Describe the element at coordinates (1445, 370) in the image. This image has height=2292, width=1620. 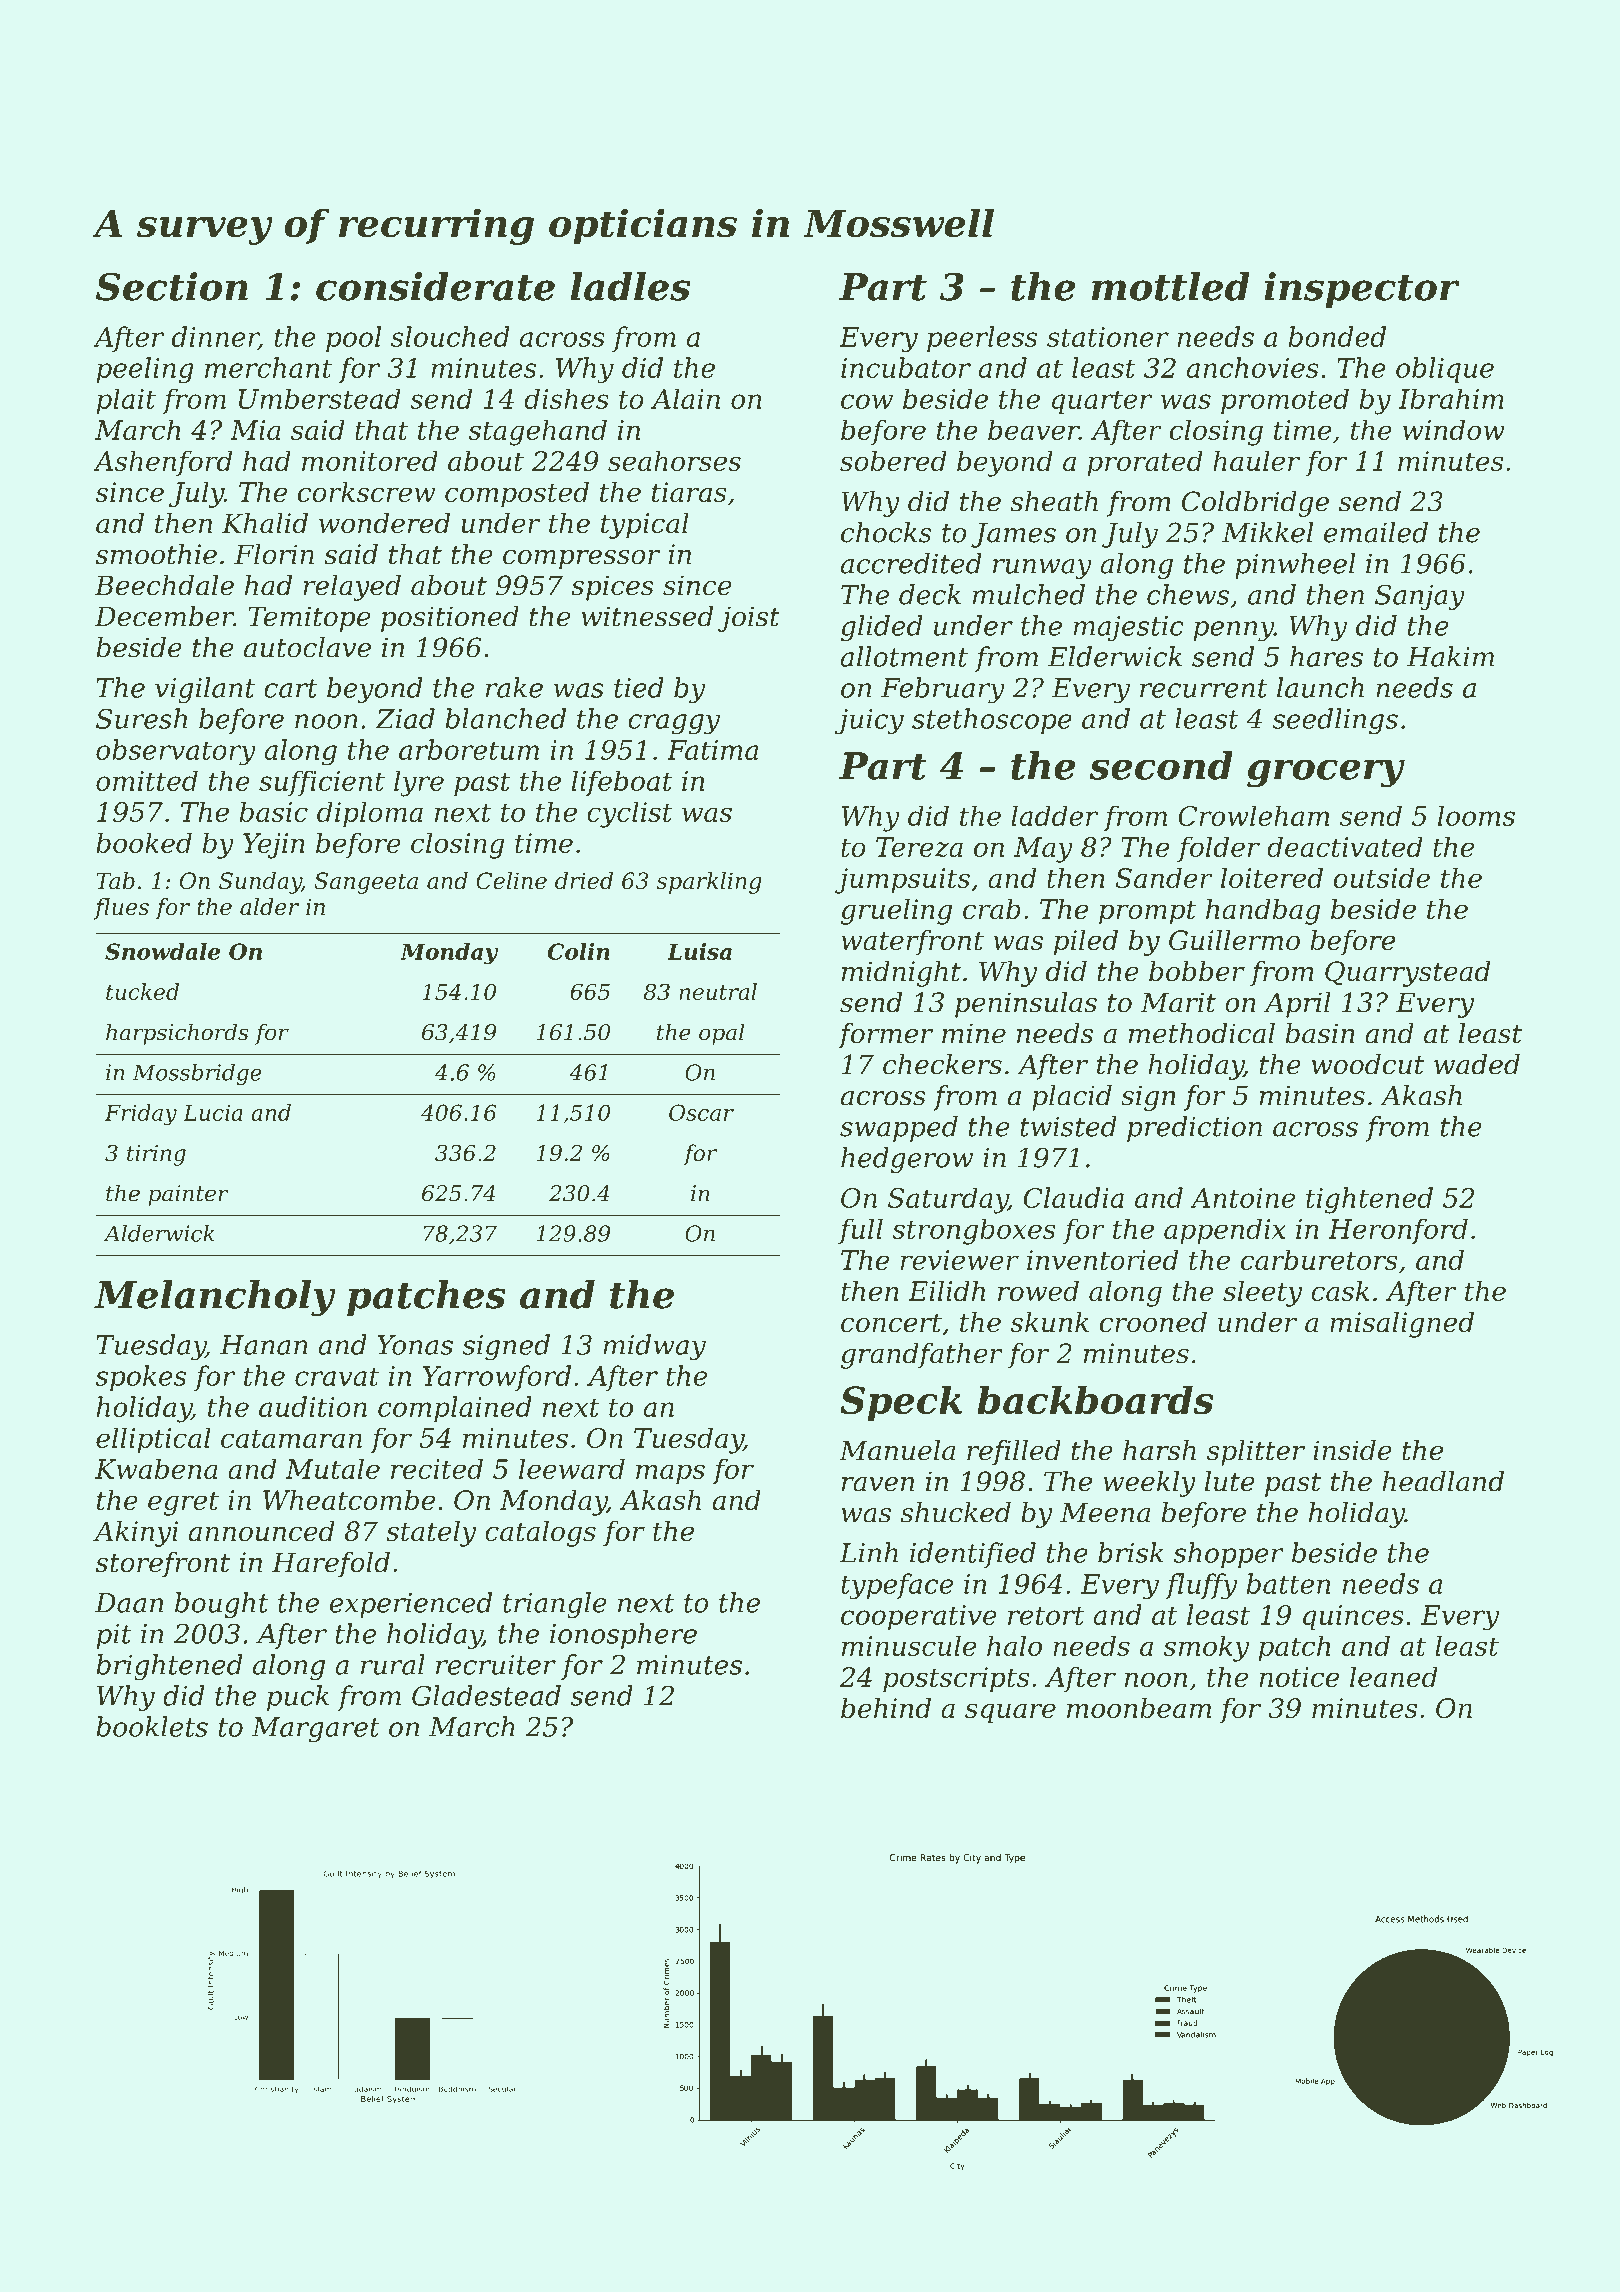
I see `oblique` at that location.
